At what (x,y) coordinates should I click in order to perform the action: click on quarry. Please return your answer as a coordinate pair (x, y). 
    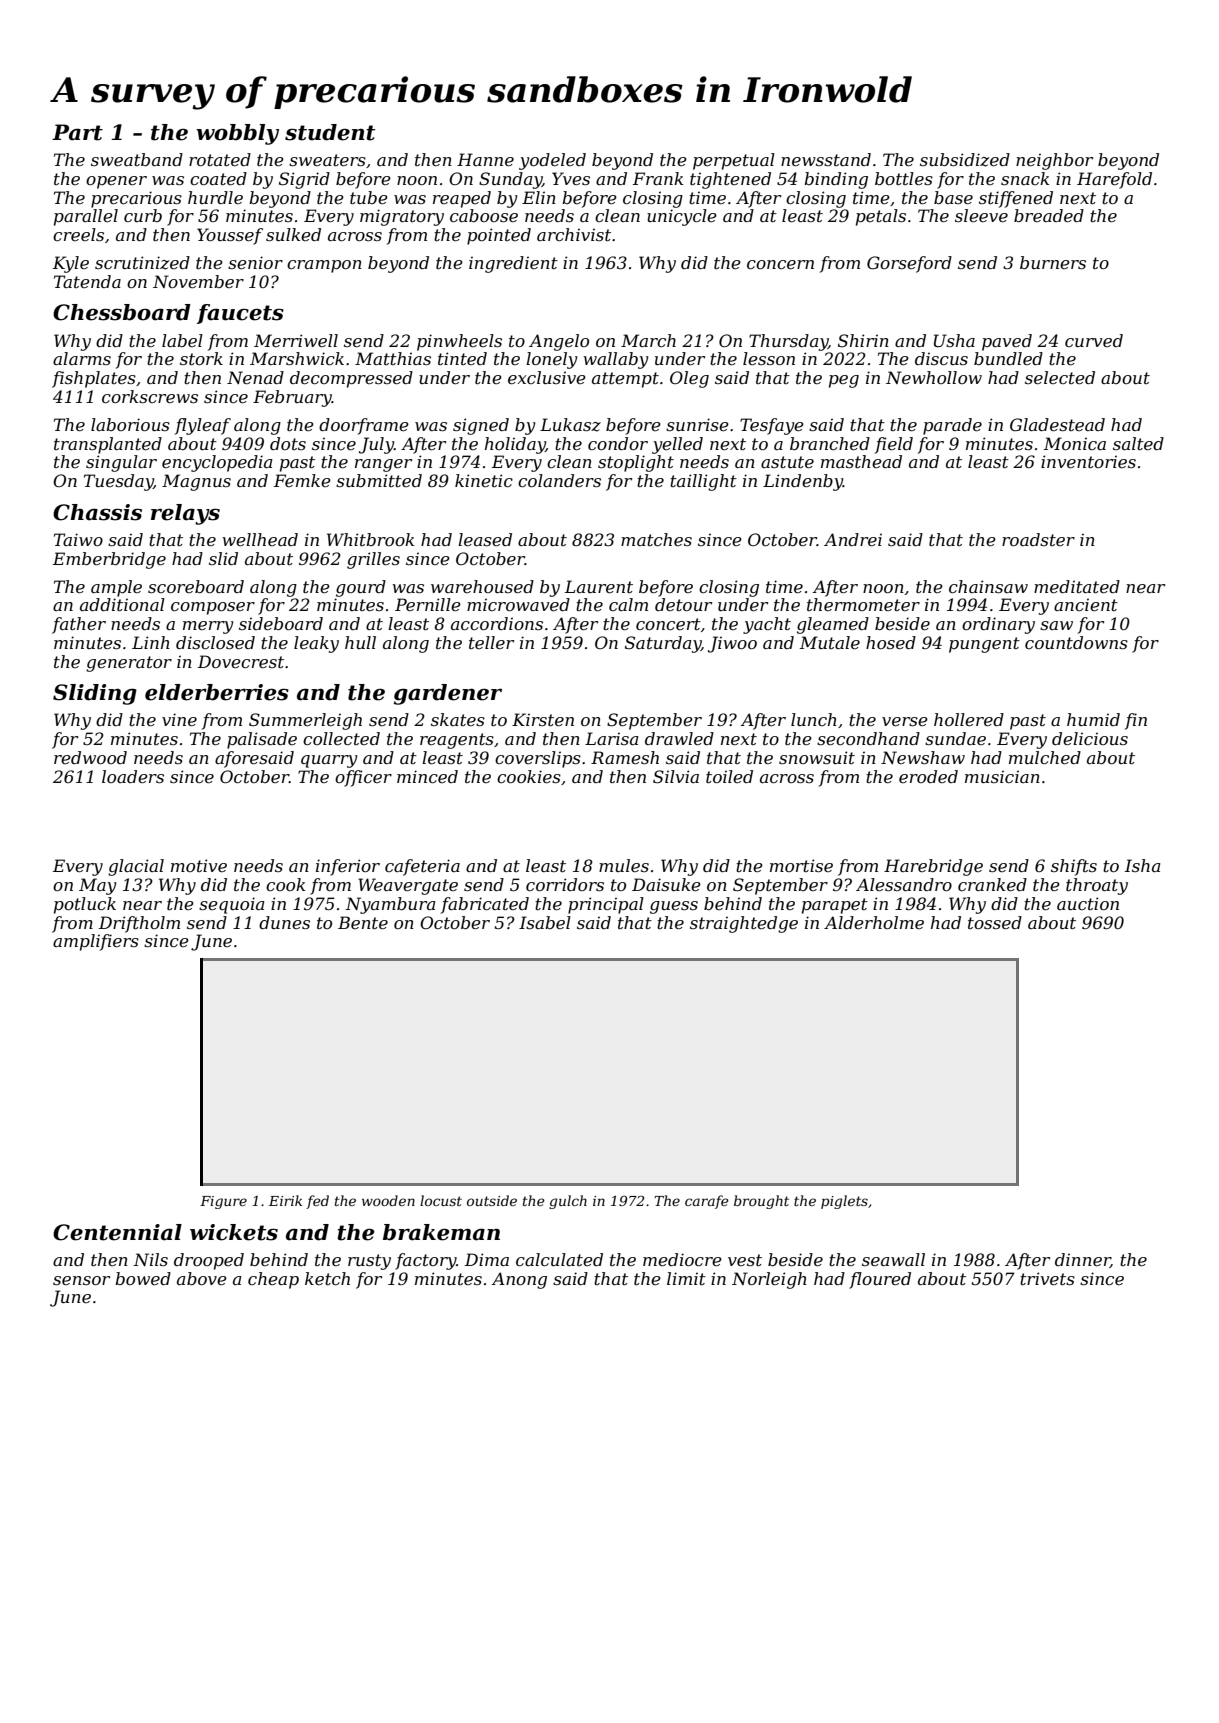
    Looking at the image, I should click on (329, 761).
